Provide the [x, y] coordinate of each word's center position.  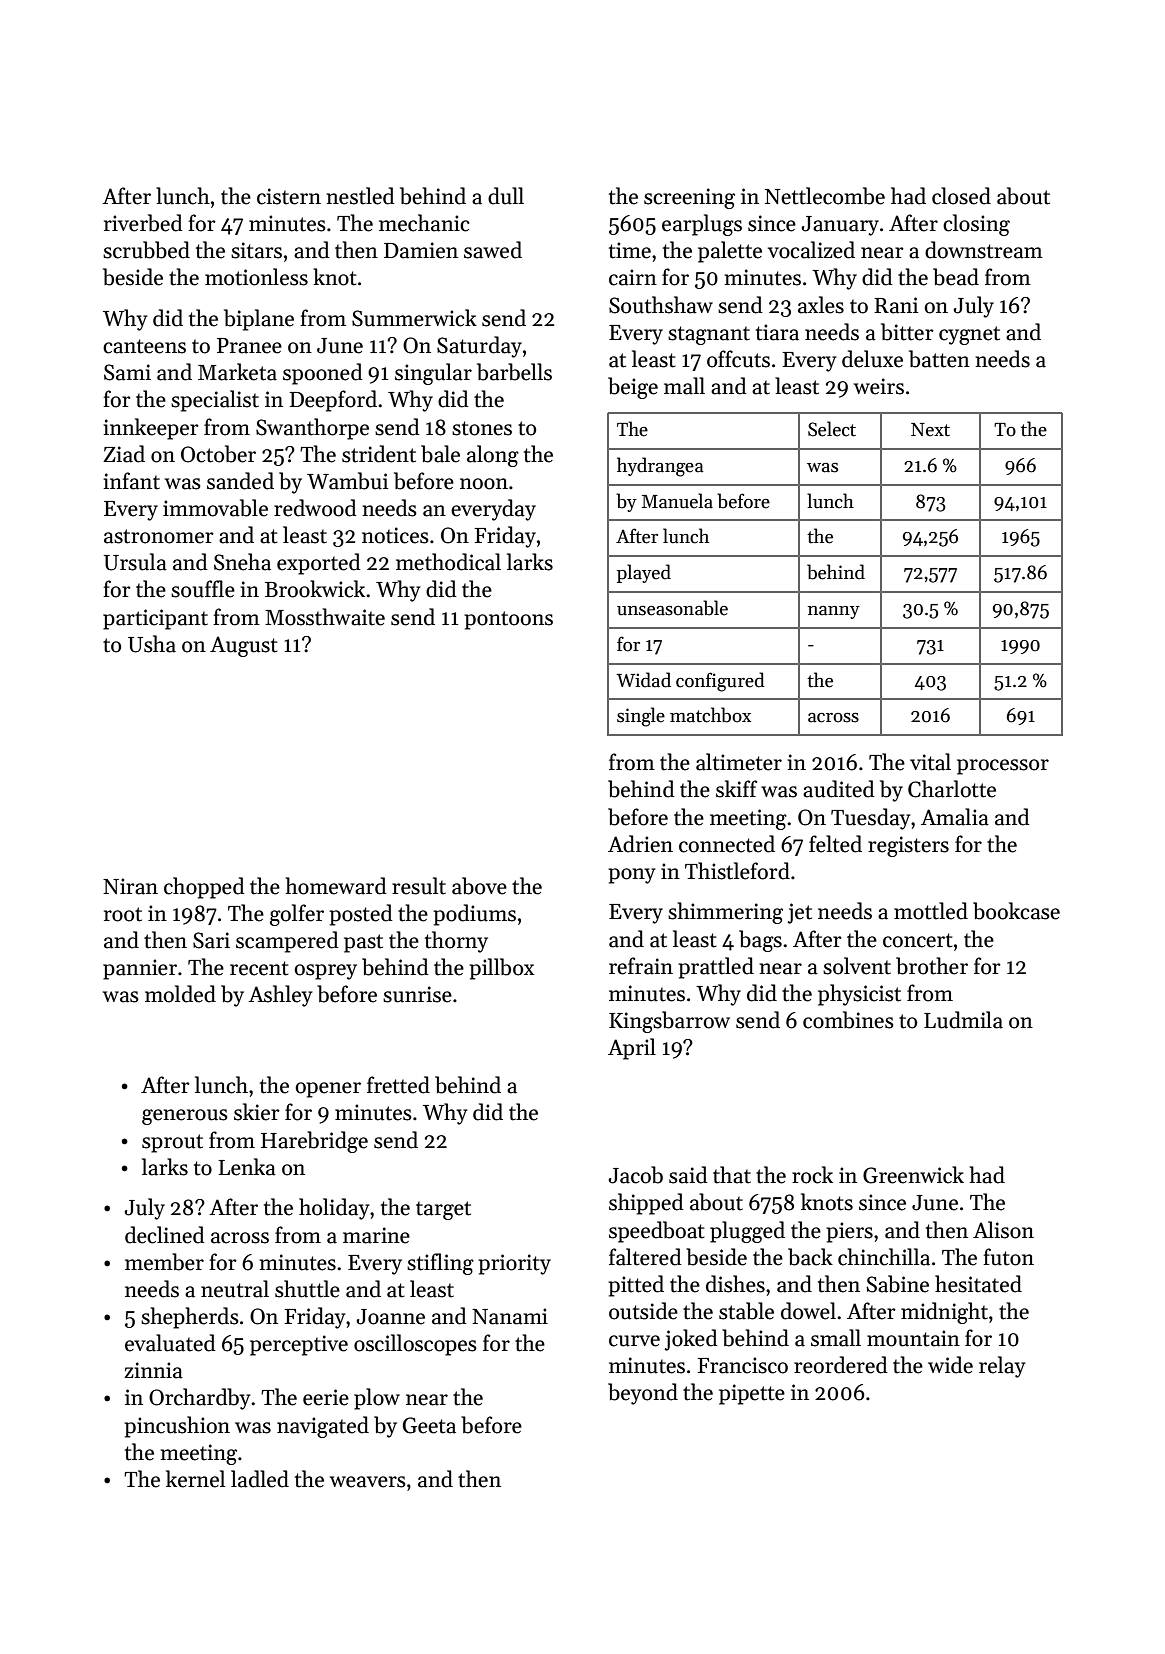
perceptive [299, 1345]
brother [932, 966]
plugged [747, 1232]
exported [319, 564]
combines [848, 1020]
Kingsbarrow [669, 1022]
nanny [834, 612]
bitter [907, 332]
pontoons [508, 620]
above [479, 886]
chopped [204, 888]
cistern [289, 196]
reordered [841, 1365]
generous [185, 1117]
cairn [633, 277]
